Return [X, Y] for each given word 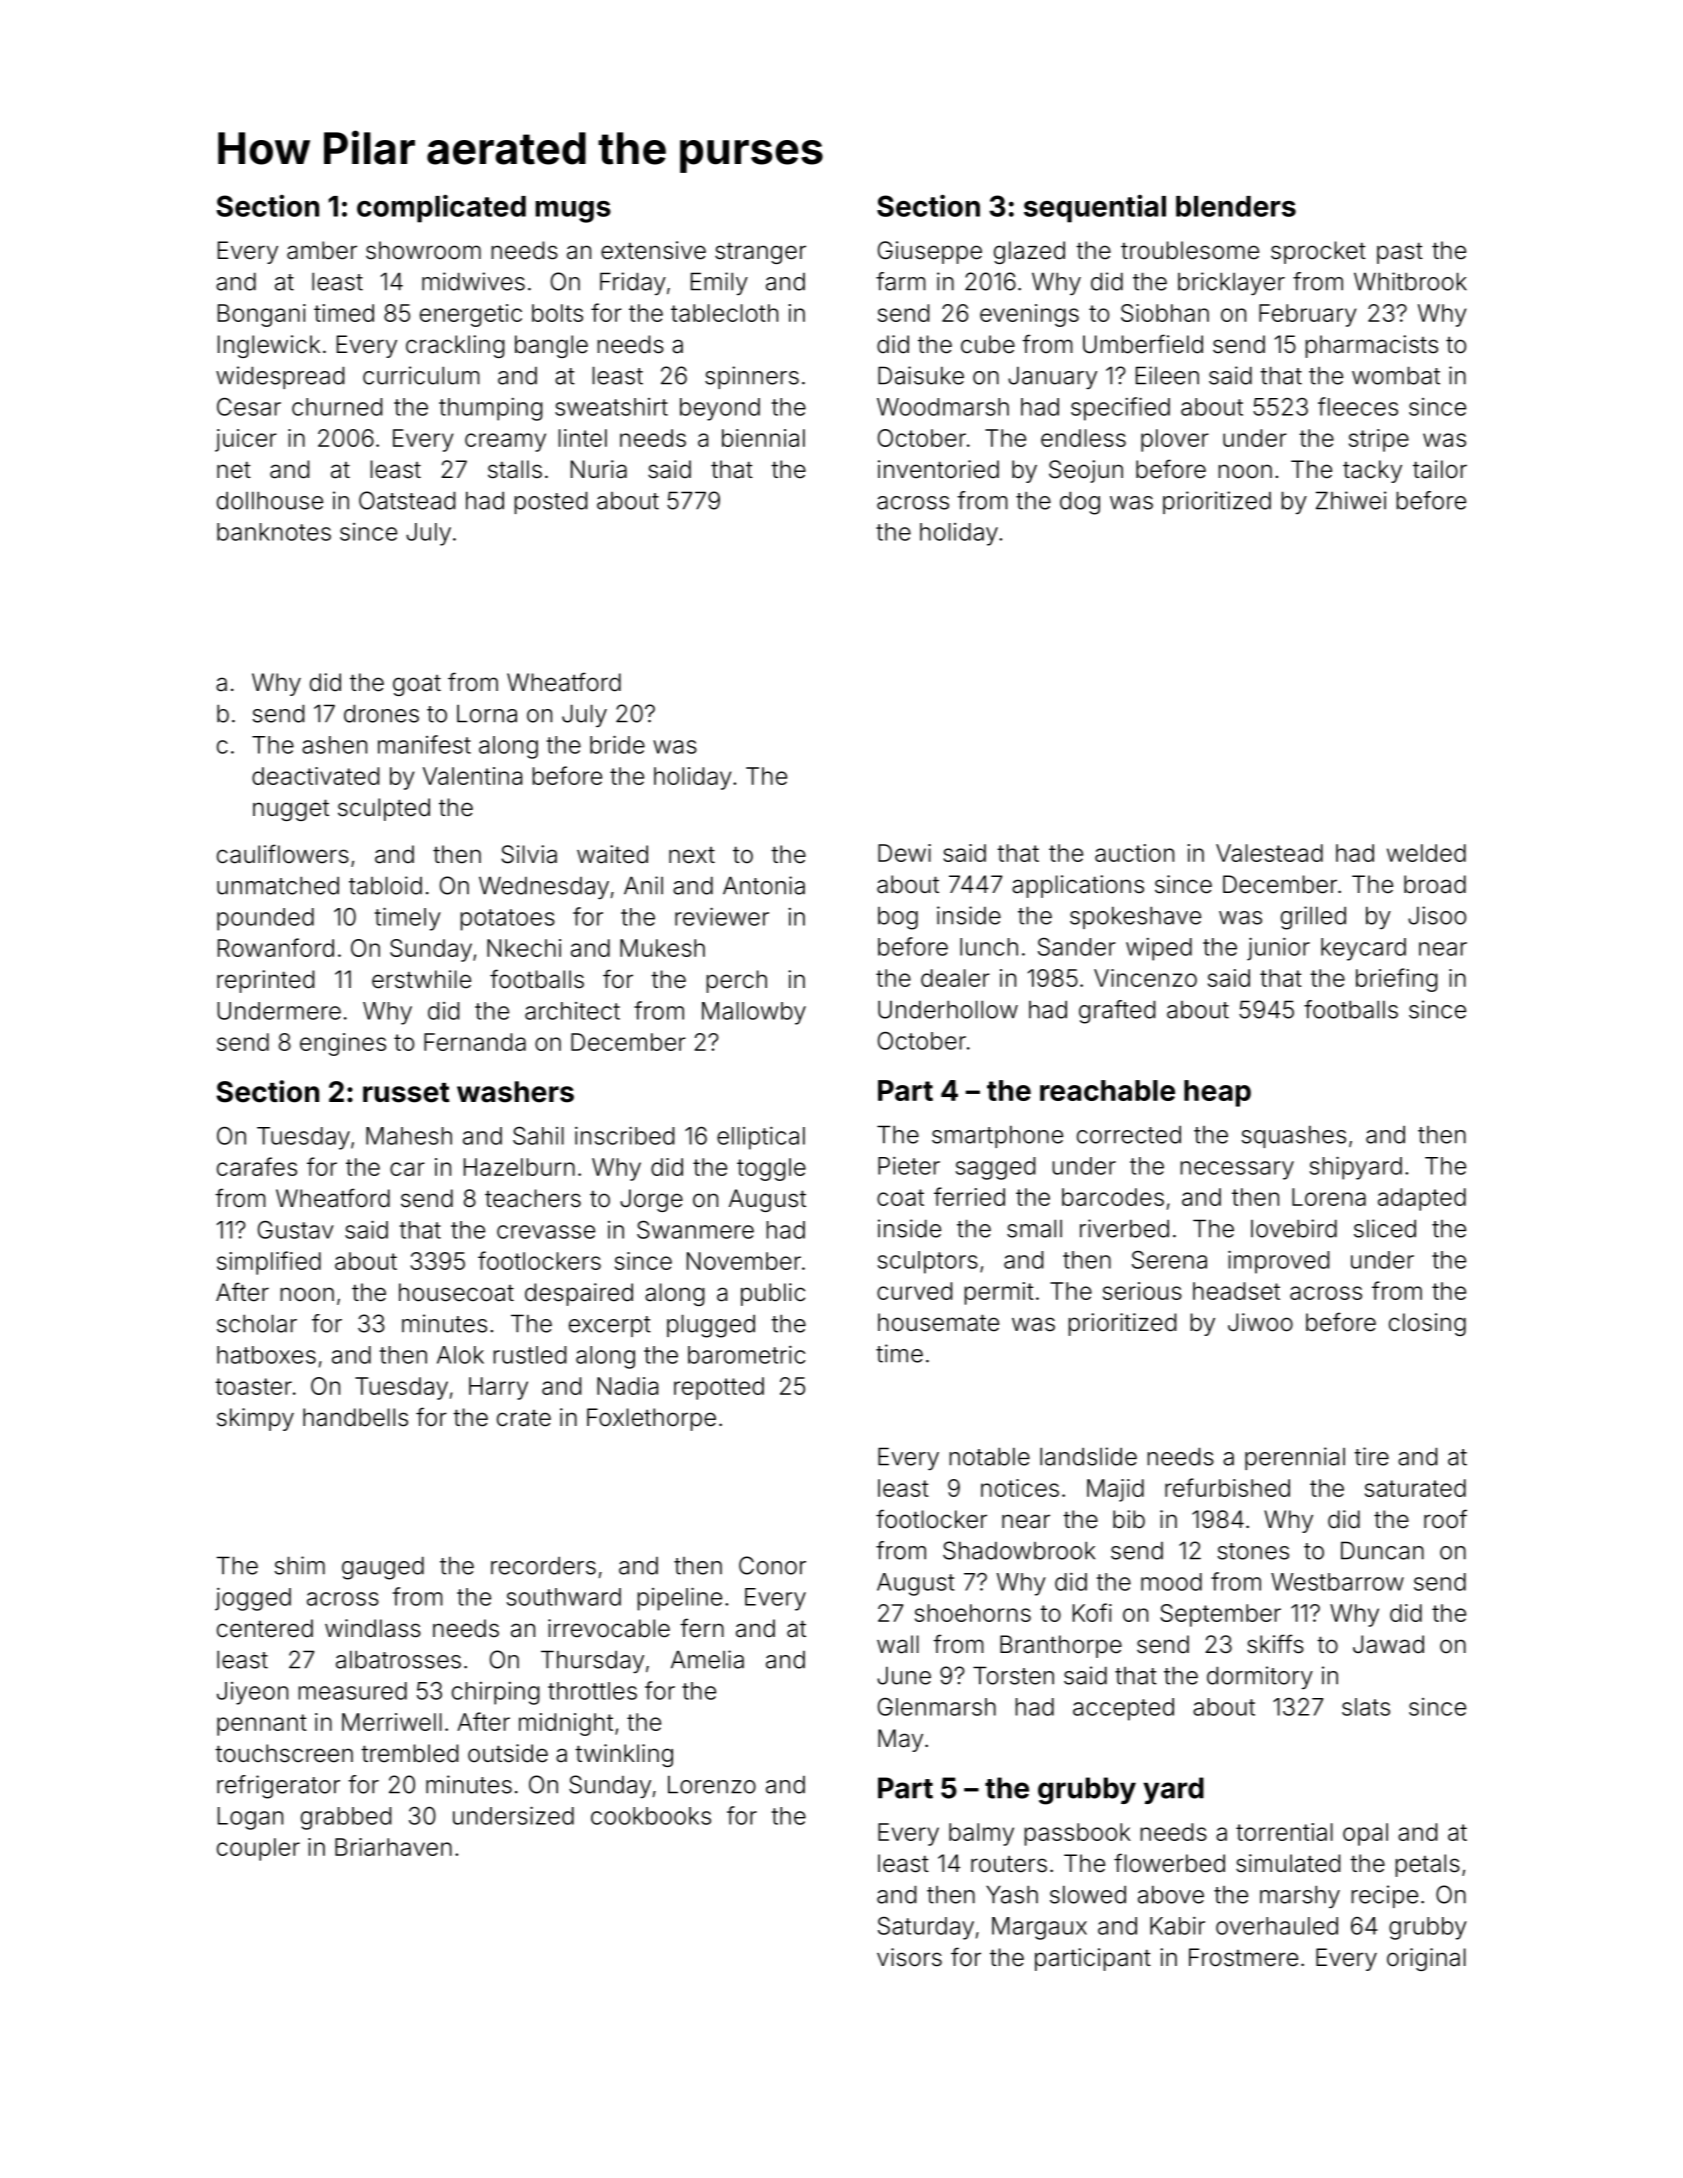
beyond [720, 409]
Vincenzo [1145, 978]
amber [322, 250]
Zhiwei [1351, 500]
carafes [257, 1166]
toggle [771, 1169]
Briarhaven [393, 1847]
